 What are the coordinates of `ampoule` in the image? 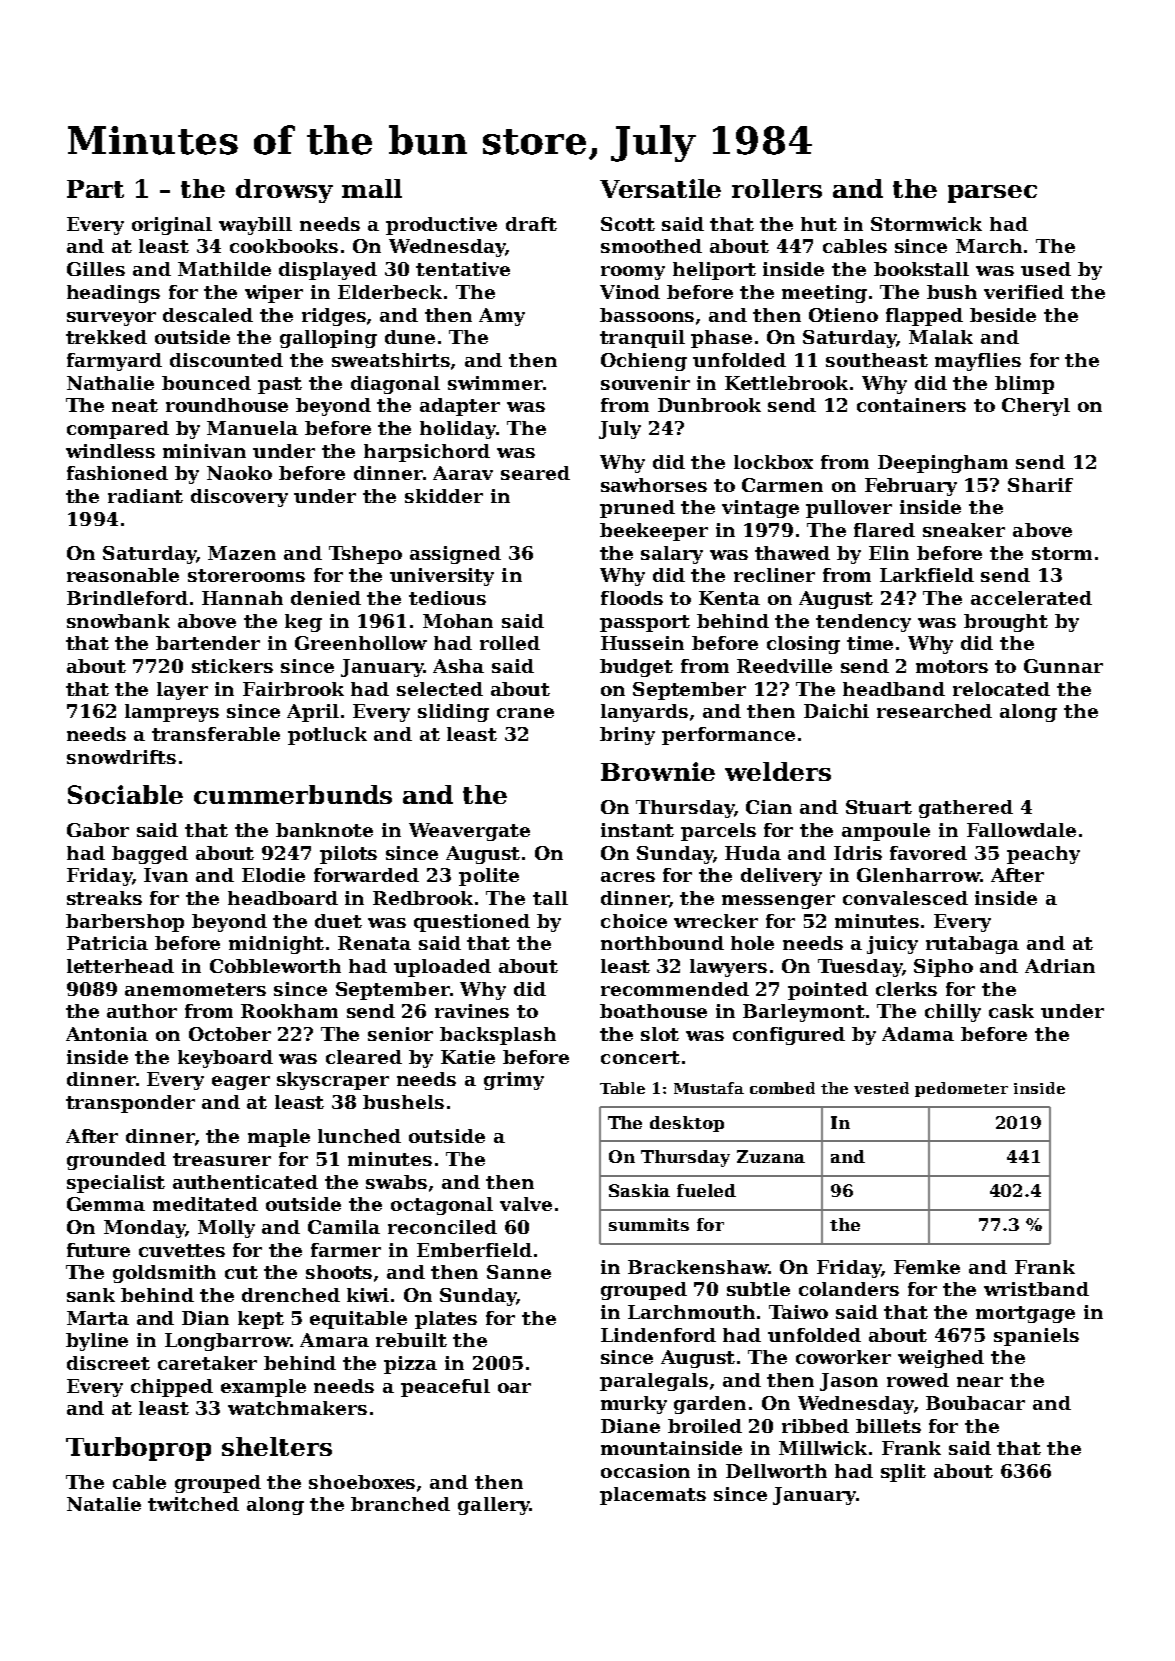 It's located at (886, 832).
